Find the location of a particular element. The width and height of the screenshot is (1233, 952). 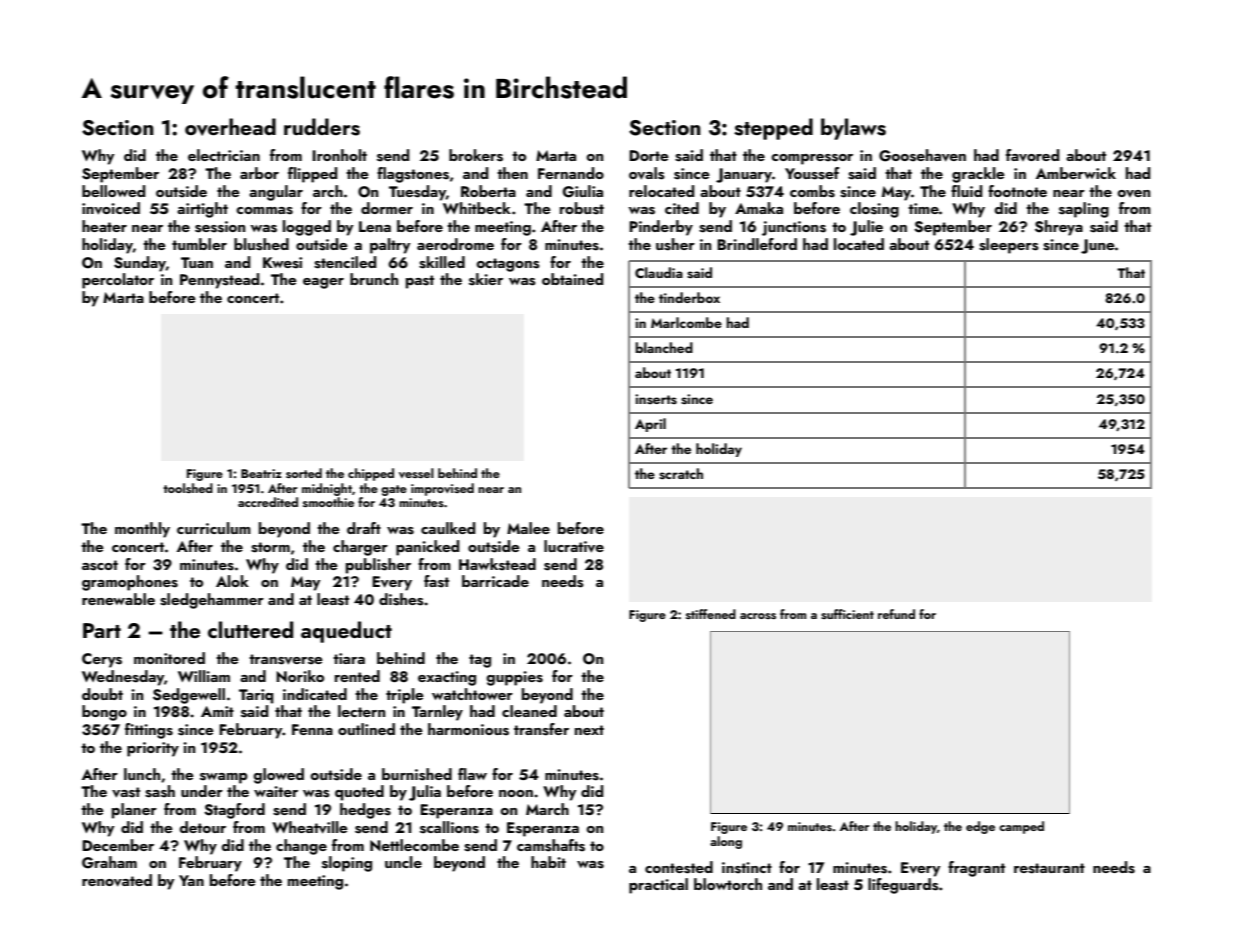

lucrative is located at coordinates (574, 546).
